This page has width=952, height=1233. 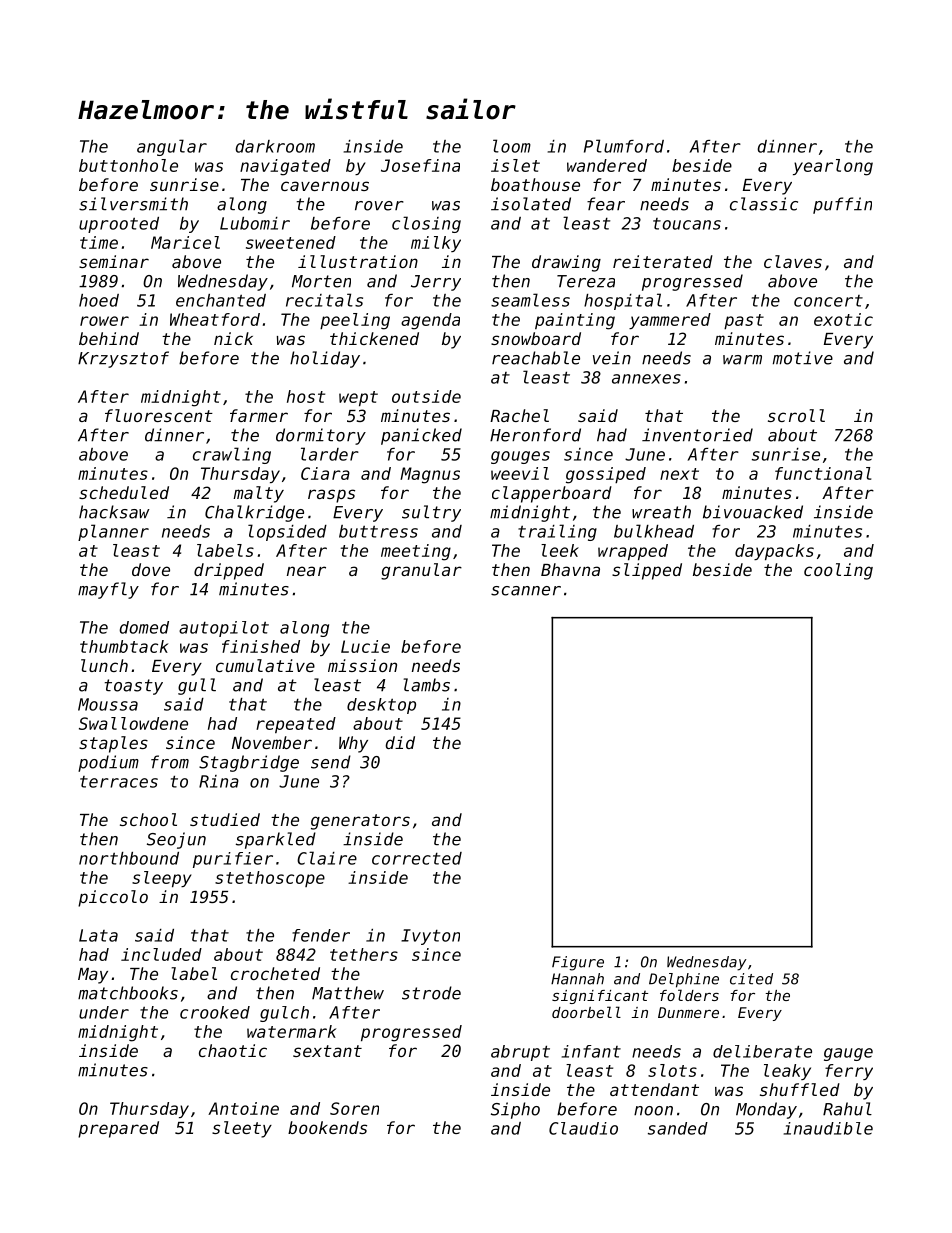 I want to click on Antoine, so click(x=243, y=1108).
